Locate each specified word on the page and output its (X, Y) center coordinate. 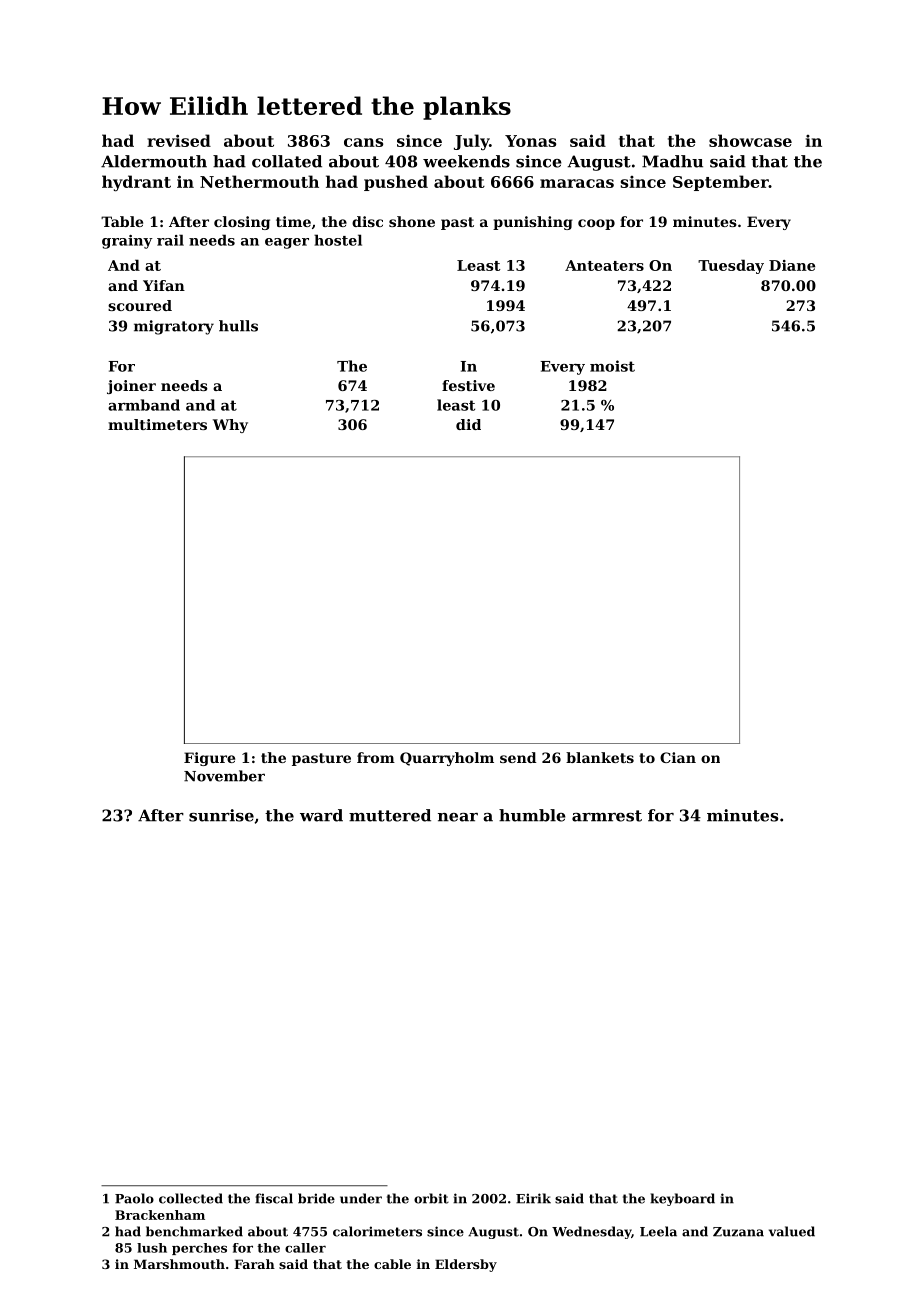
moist (612, 366)
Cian (678, 757)
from (376, 757)
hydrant (136, 183)
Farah (254, 1264)
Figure (209, 759)
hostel (338, 240)
